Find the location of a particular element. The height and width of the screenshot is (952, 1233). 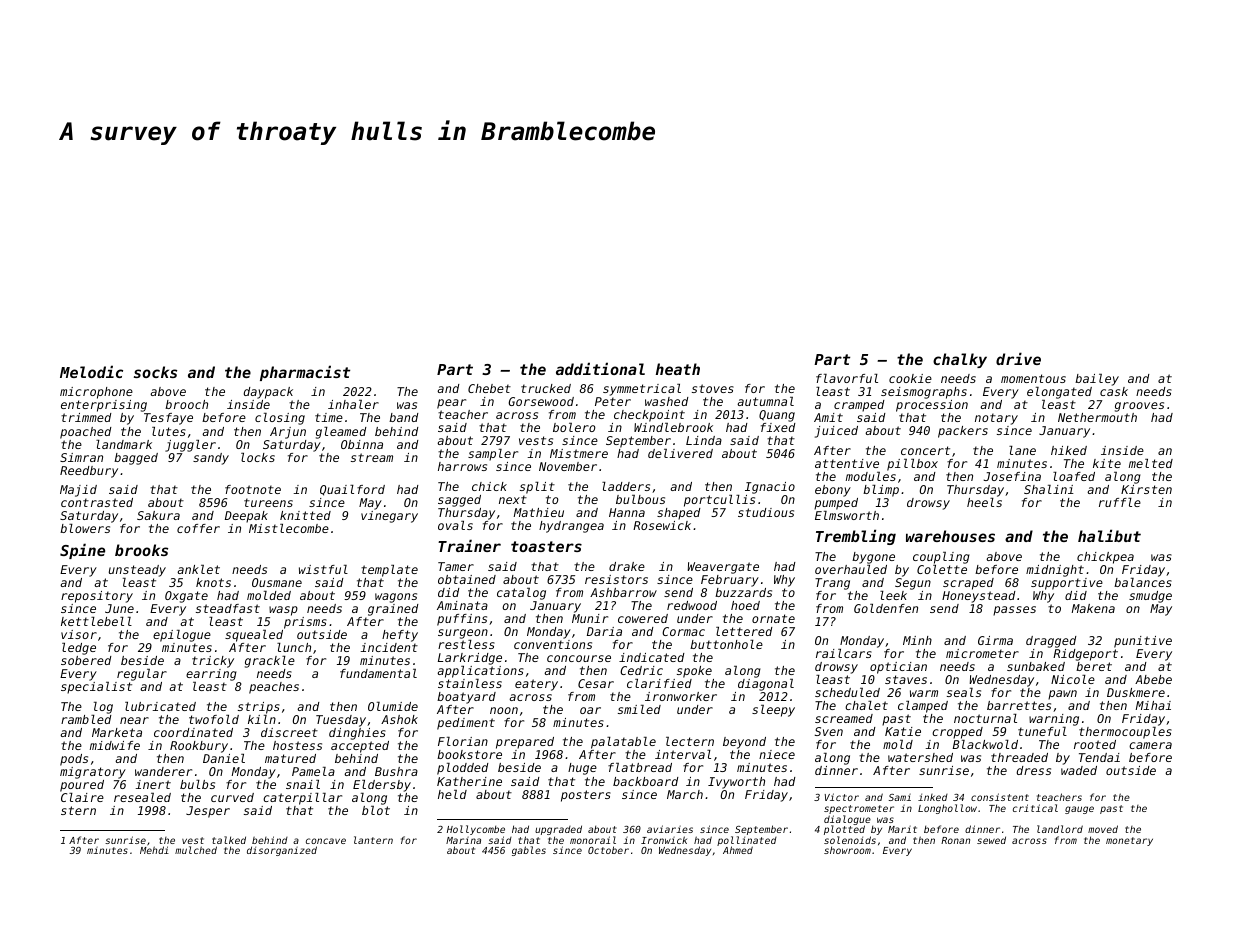

chalky is located at coordinates (960, 360).
